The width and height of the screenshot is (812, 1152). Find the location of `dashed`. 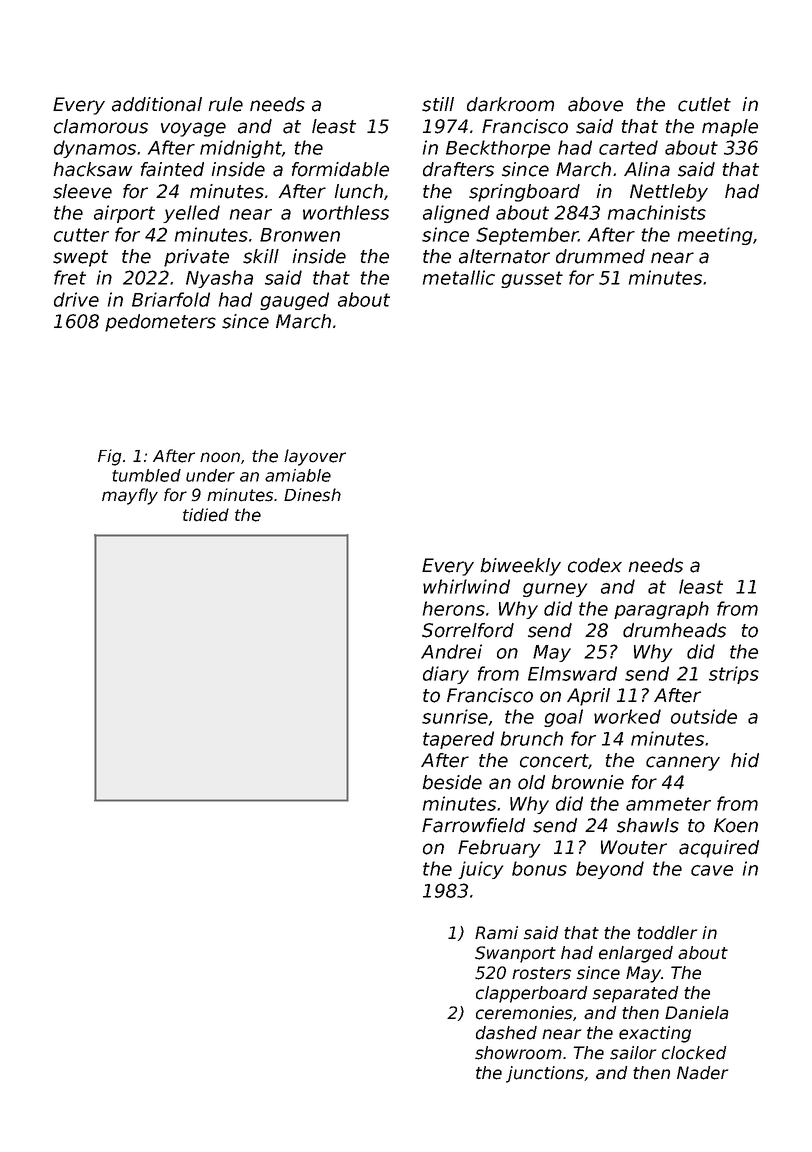

dashed is located at coordinates (506, 1033).
